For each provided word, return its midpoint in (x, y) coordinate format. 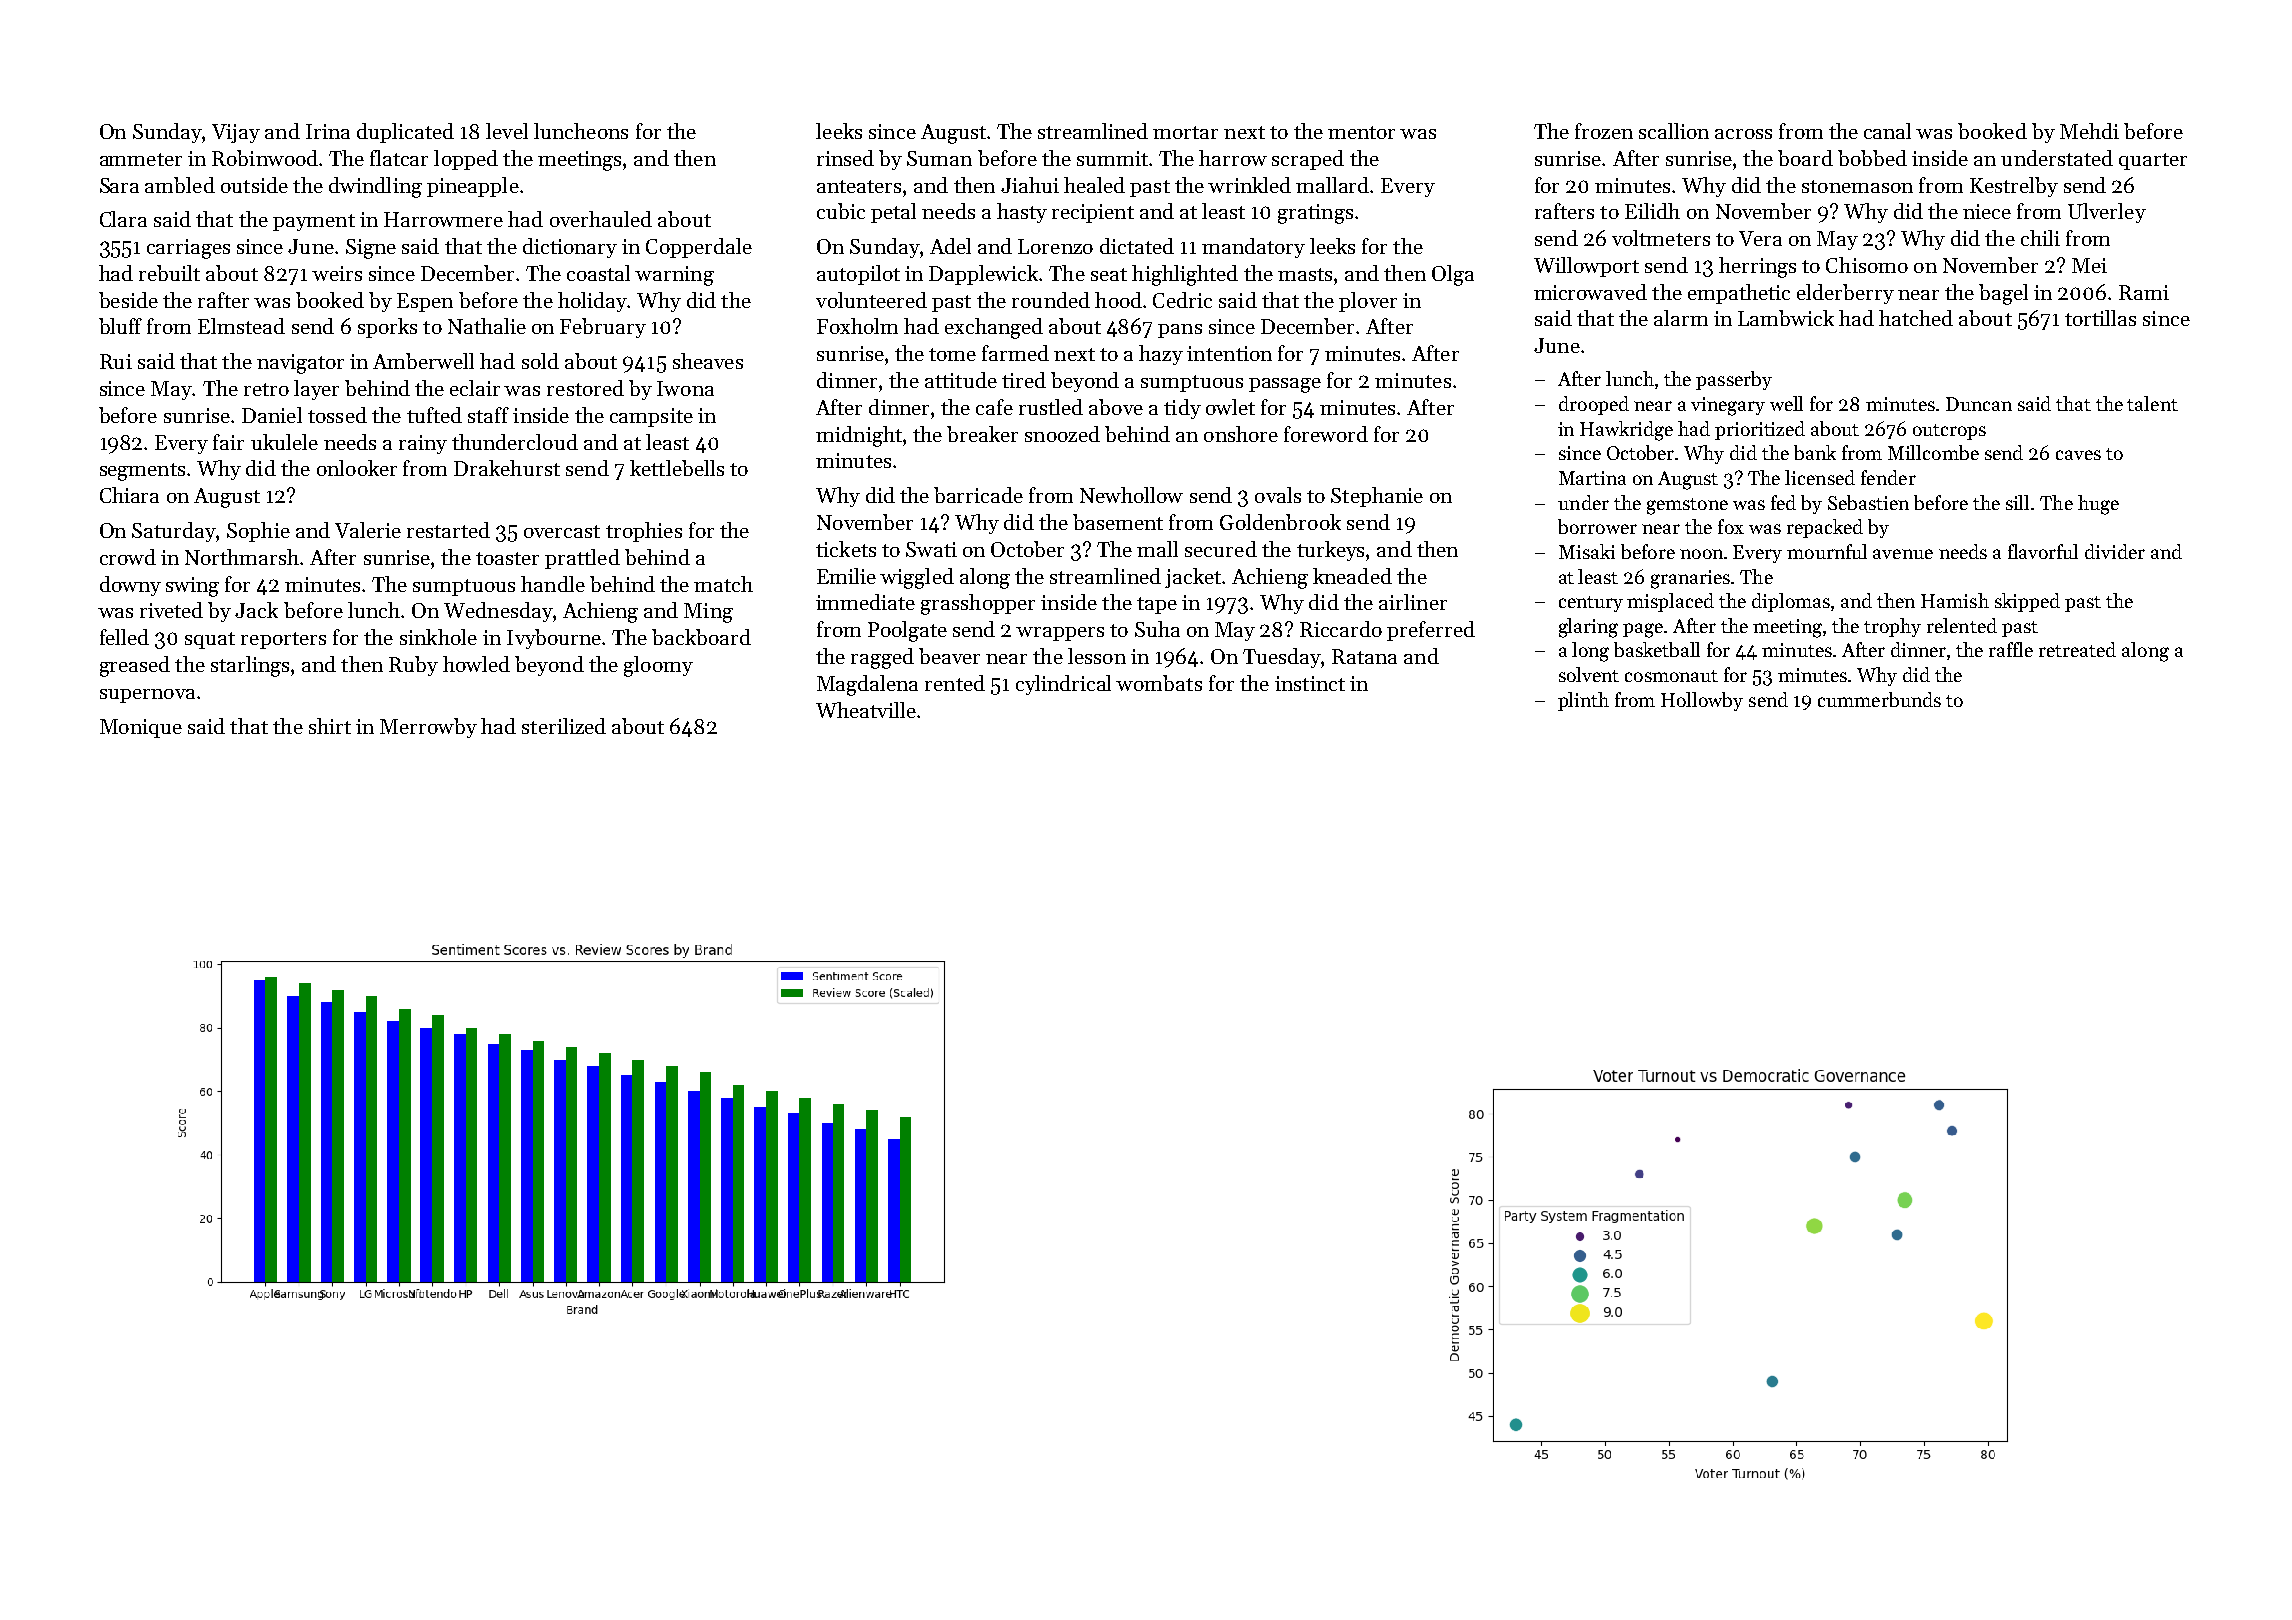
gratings (1315, 214)
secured (1221, 549)
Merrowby (428, 728)
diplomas (1791, 602)
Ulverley (2107, 213)
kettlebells (677, 468)
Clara (123, 219)
